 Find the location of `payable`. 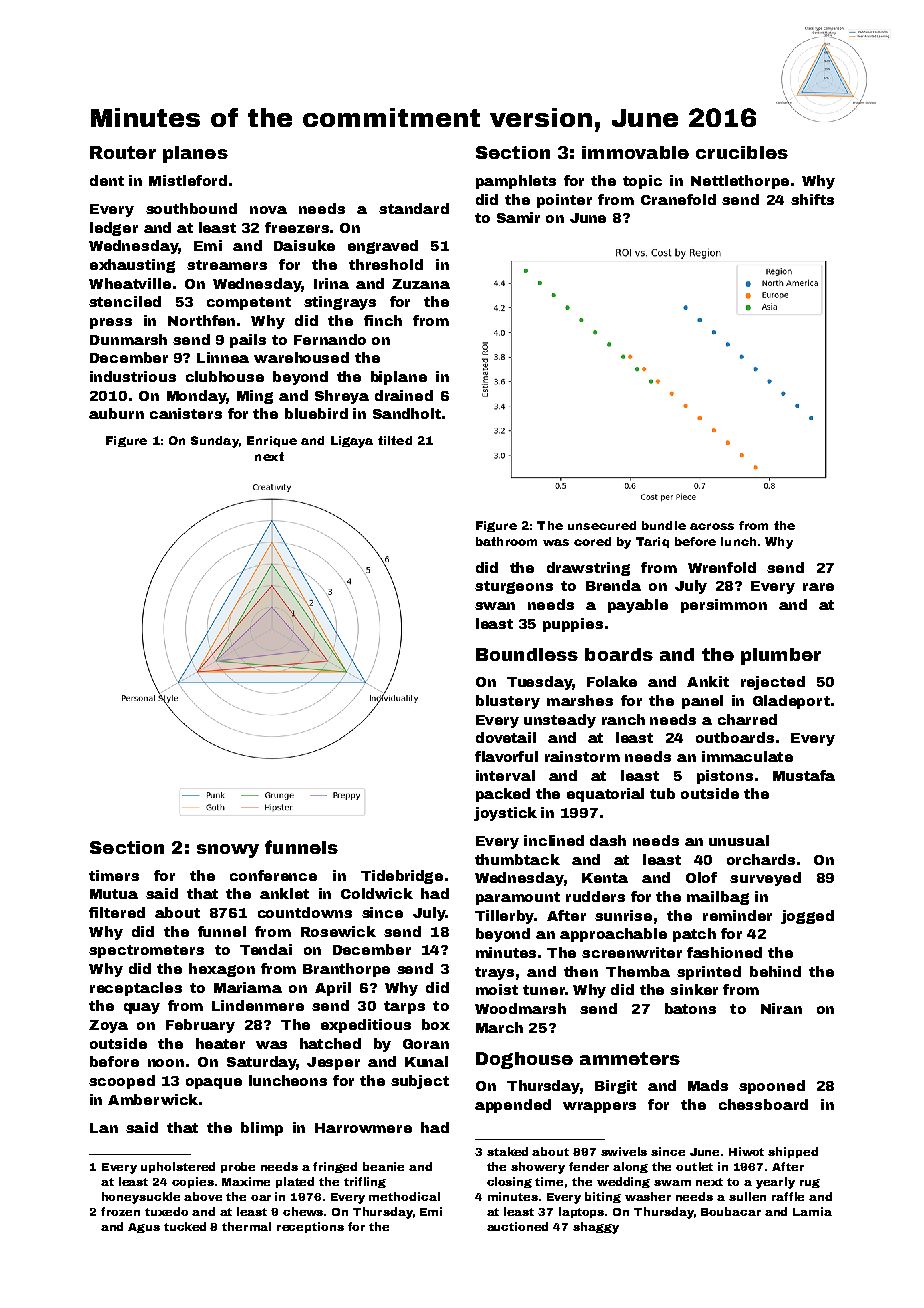

payable is located at coordinates (638, 606).
